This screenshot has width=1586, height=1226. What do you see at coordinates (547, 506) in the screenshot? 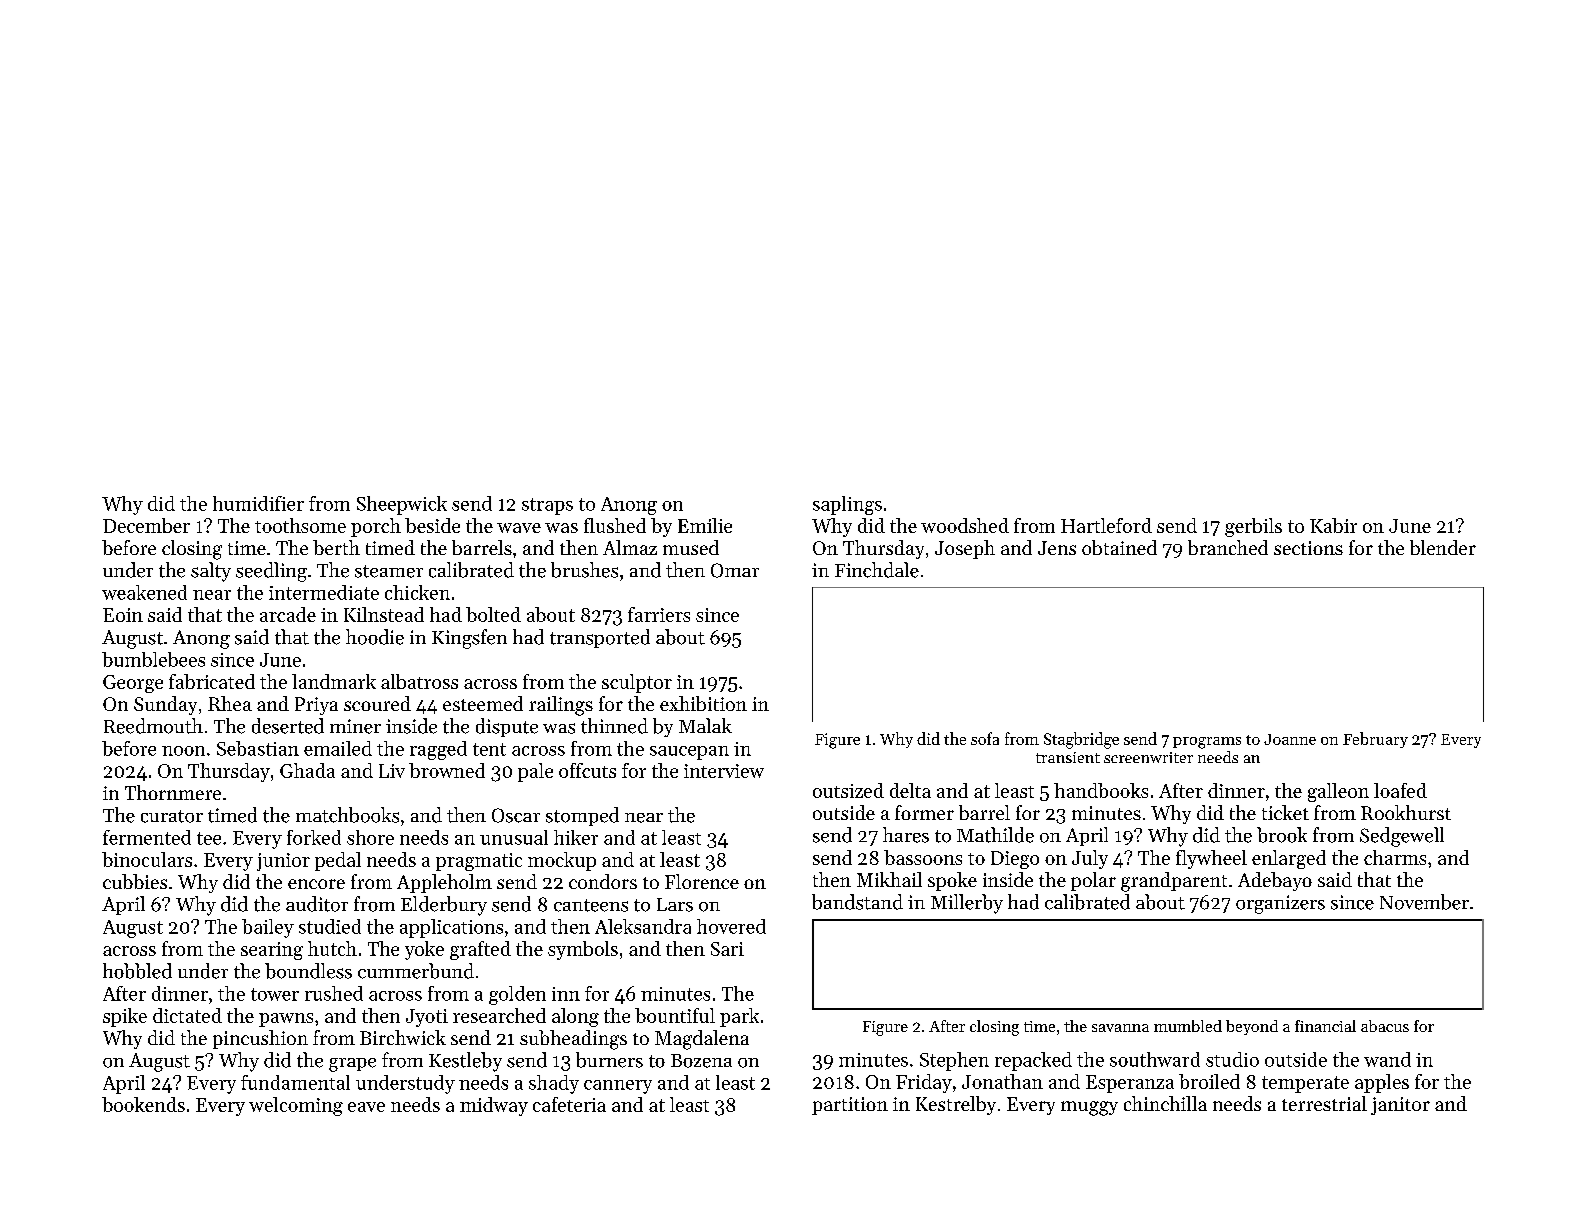
I see `straps` at bounding box center [547, 506].
